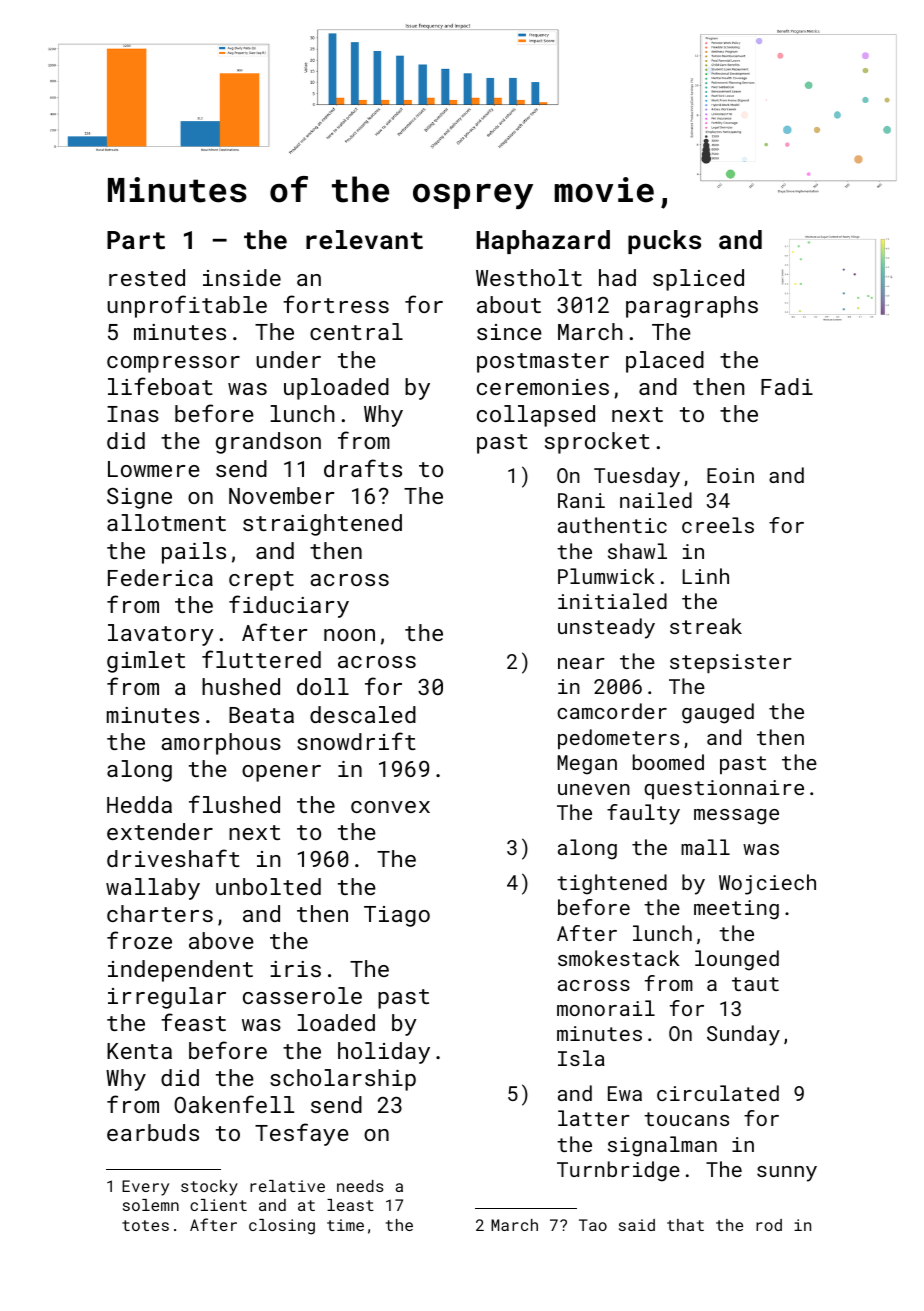 The height and width of the screenshot is (1311, 924). I want to click on message, so click(736, 817).
